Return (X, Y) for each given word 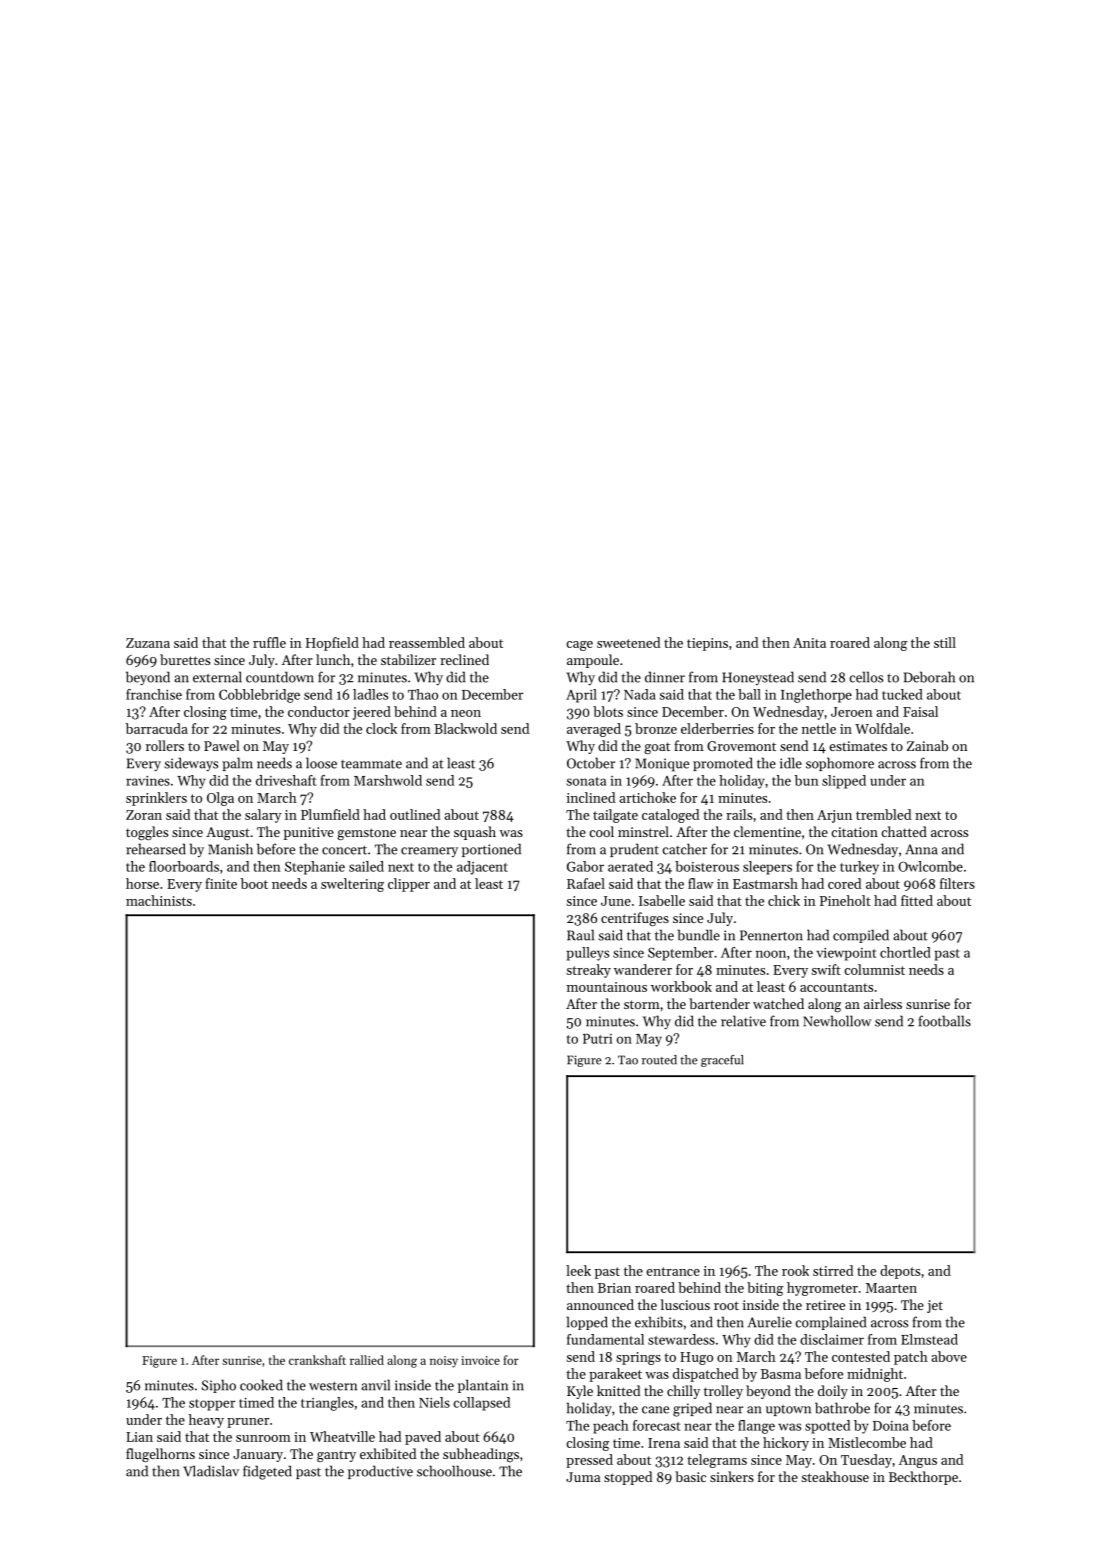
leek (578, 1270)
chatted (904, 831)
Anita (809, 643)
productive (380, 1472)
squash (475, 833)
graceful (722, 1061)
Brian (614, 1288)
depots (900, 1272)
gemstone (366, 834)
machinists (159, 900)
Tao (628, 1060)
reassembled (427, 642)
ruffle (269, 642)
